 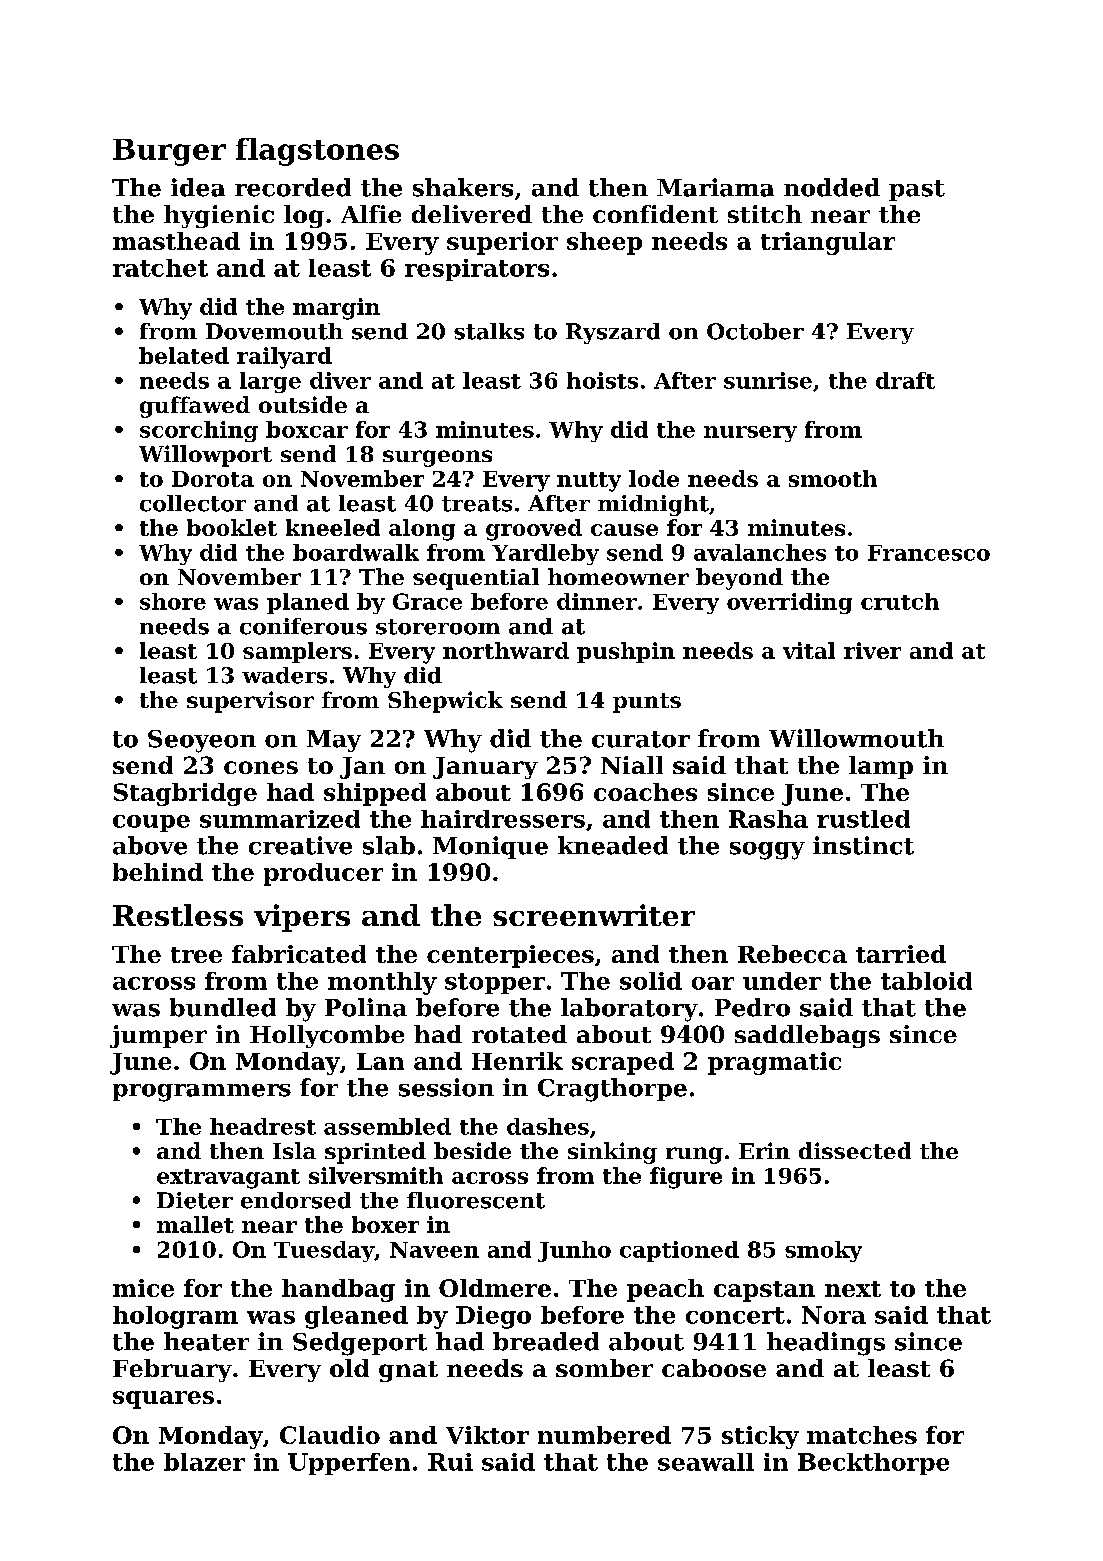 What do you see at coordinates (519, 1034) in the document?
I see `rotated` at bounding box center [519, 1034].
